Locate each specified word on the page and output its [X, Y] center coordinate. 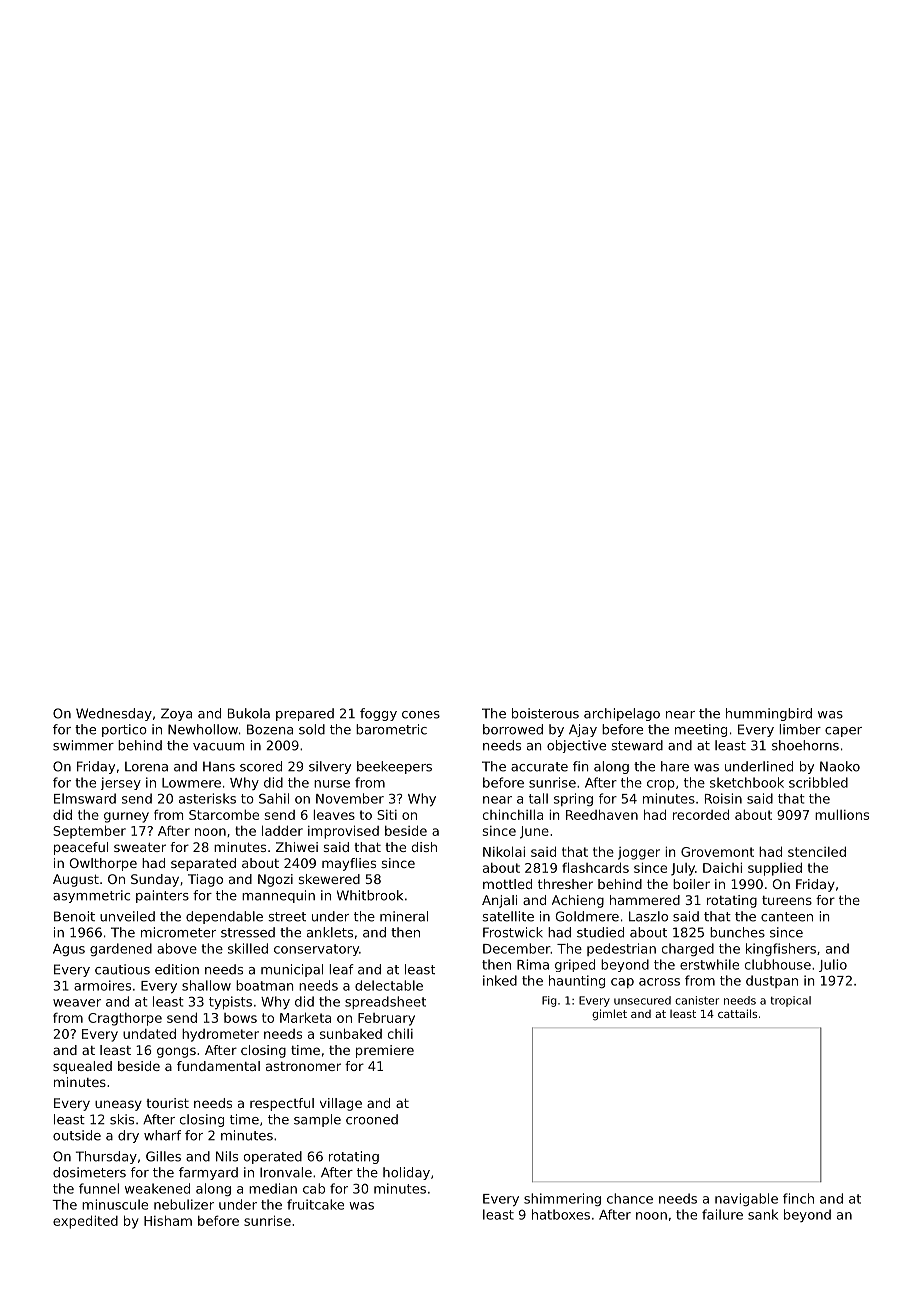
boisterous [545, 713]
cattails [737, 1013]
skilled [248, 948]
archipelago [622, 714]
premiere [385, 1051]
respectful [282, 1104]
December [517, 948]
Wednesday [114, 714]
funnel [99, 1188]
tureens [787, 900]
